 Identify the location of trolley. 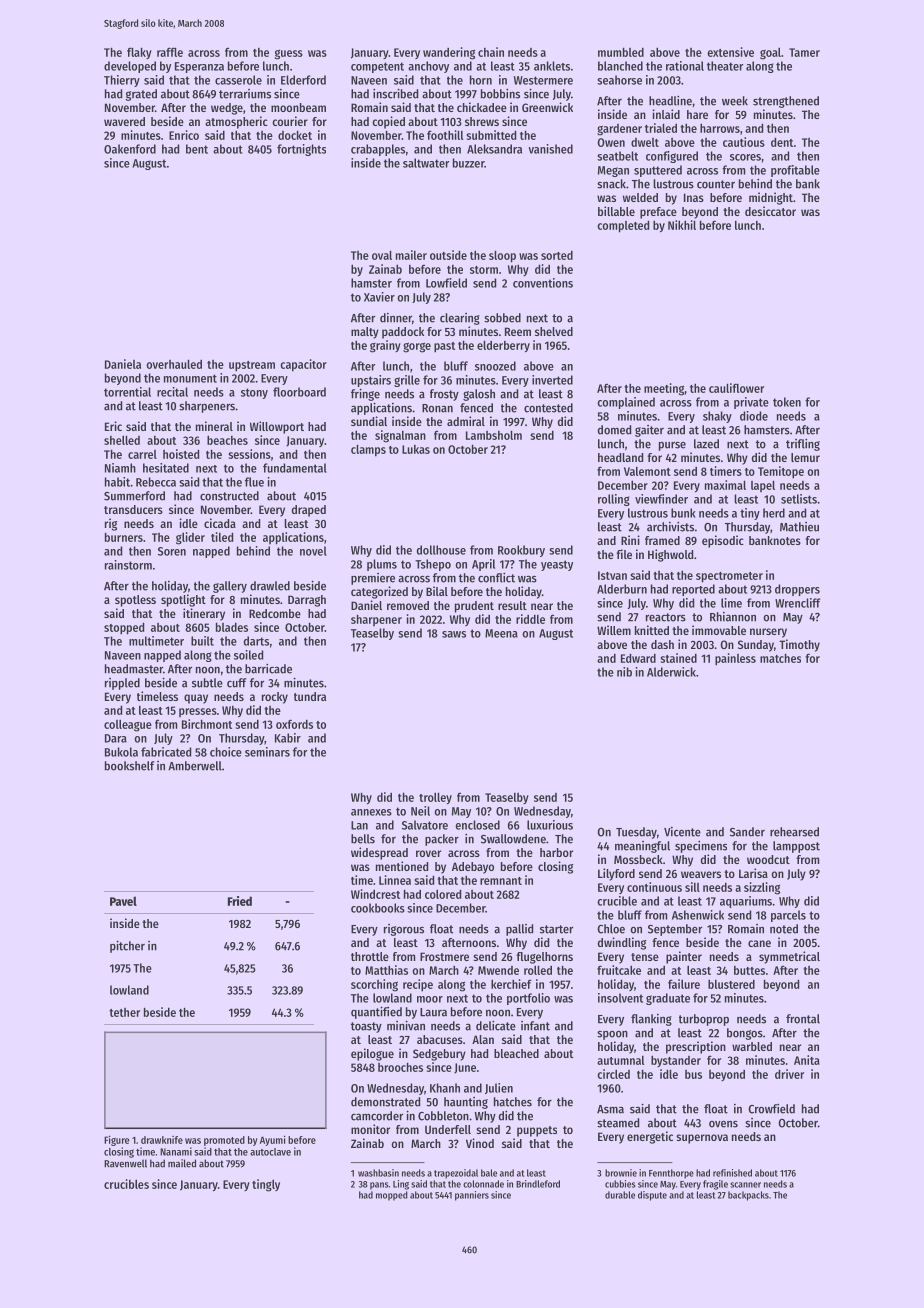
(435, 798).
